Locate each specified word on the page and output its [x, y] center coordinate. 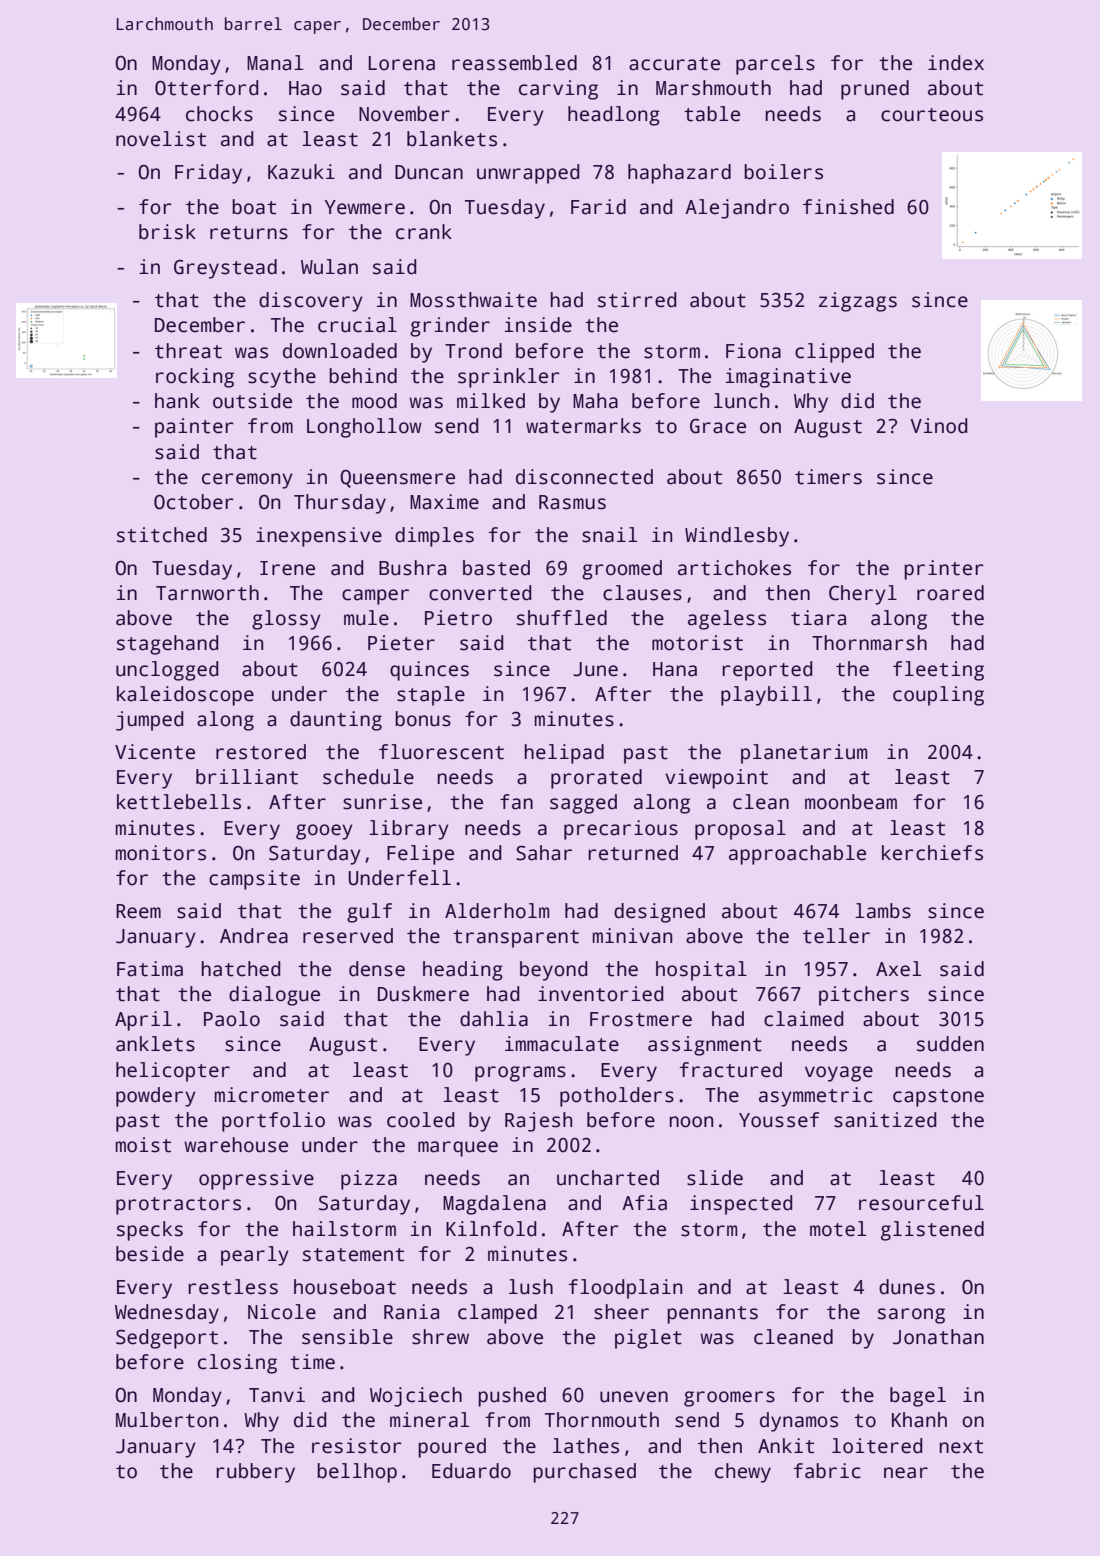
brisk [167, 232]
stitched [162, 535]
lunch [741, 401]
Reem [138, 911]
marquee [458, 1149]
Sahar [544, 853]
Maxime [444, 502]
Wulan [329, 267]
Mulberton [167, 1420]
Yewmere [365, 207]
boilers [783, 172]
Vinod [938, 426]
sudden [950, 1044]
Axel [898, 969]
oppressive [256, 1180]
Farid [598, 207]
